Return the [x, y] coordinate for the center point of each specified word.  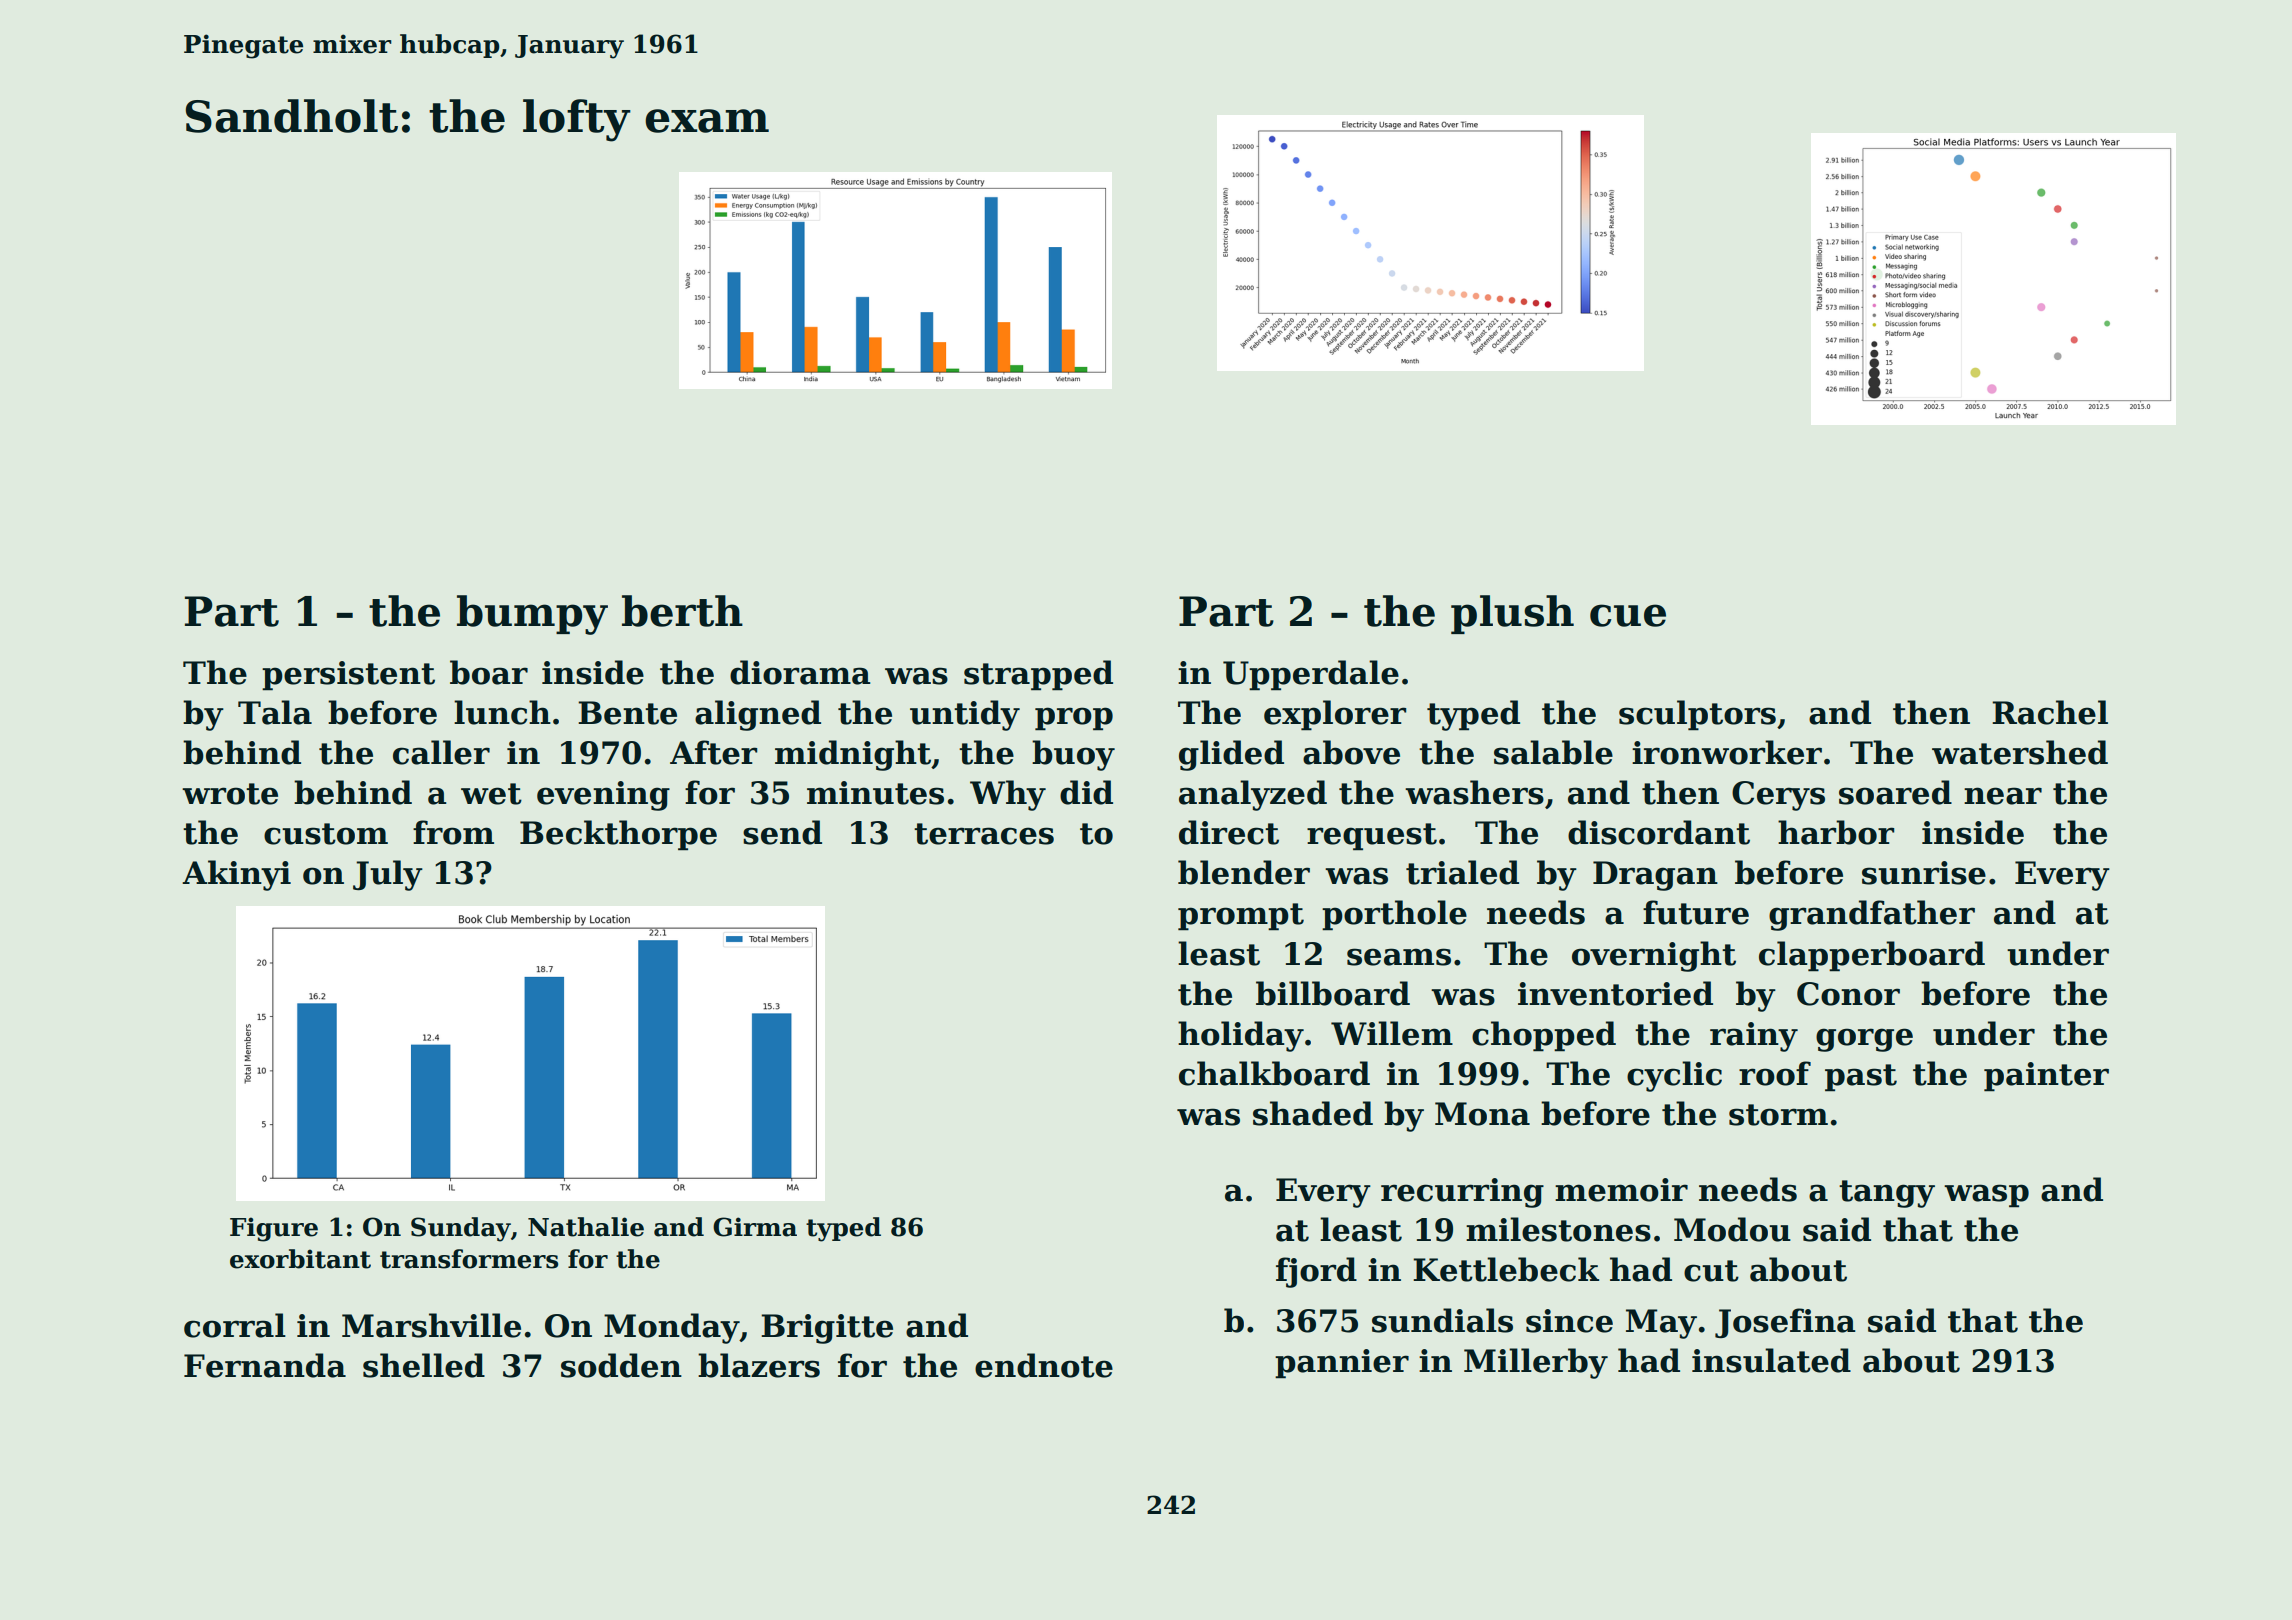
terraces [984, 834]
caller [441, 752]
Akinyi [236, 875]
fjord [1316, 1272]
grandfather [1872, 915]
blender [1244, 872]
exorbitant [300, 1259]
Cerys [1778, 796]
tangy [1887, 1194]
